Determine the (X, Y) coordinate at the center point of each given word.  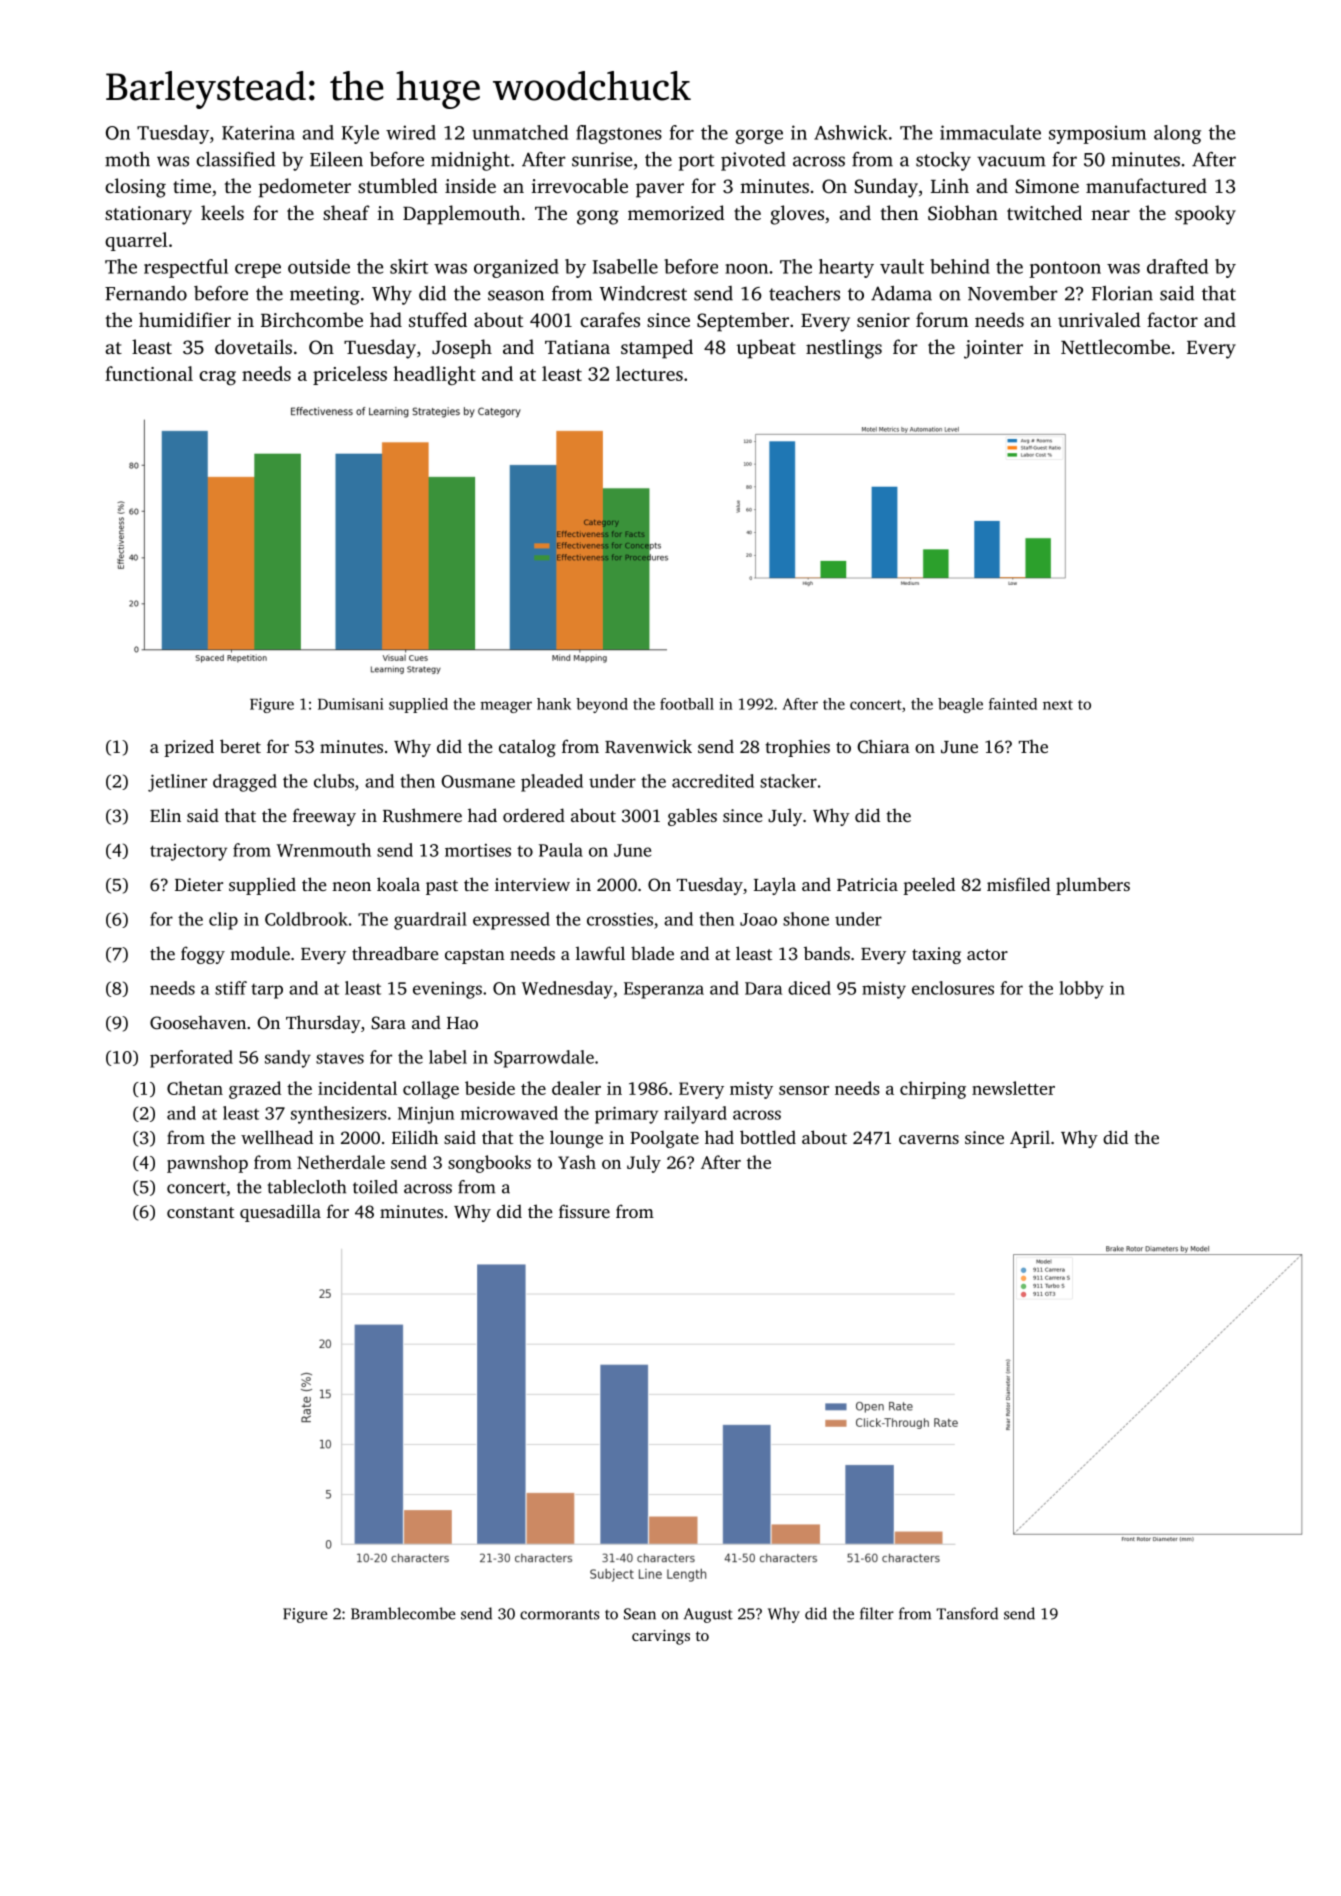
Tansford (967, 1613)
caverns (929, 1139)
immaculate (990, 132)
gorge (759, 137)
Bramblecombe (403, 1613)
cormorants (559, 1614)
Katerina (258, 132)
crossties (620, 919)
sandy (288, 1059)
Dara (763, 988)
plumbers (1093, 886)
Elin (165, 815)
